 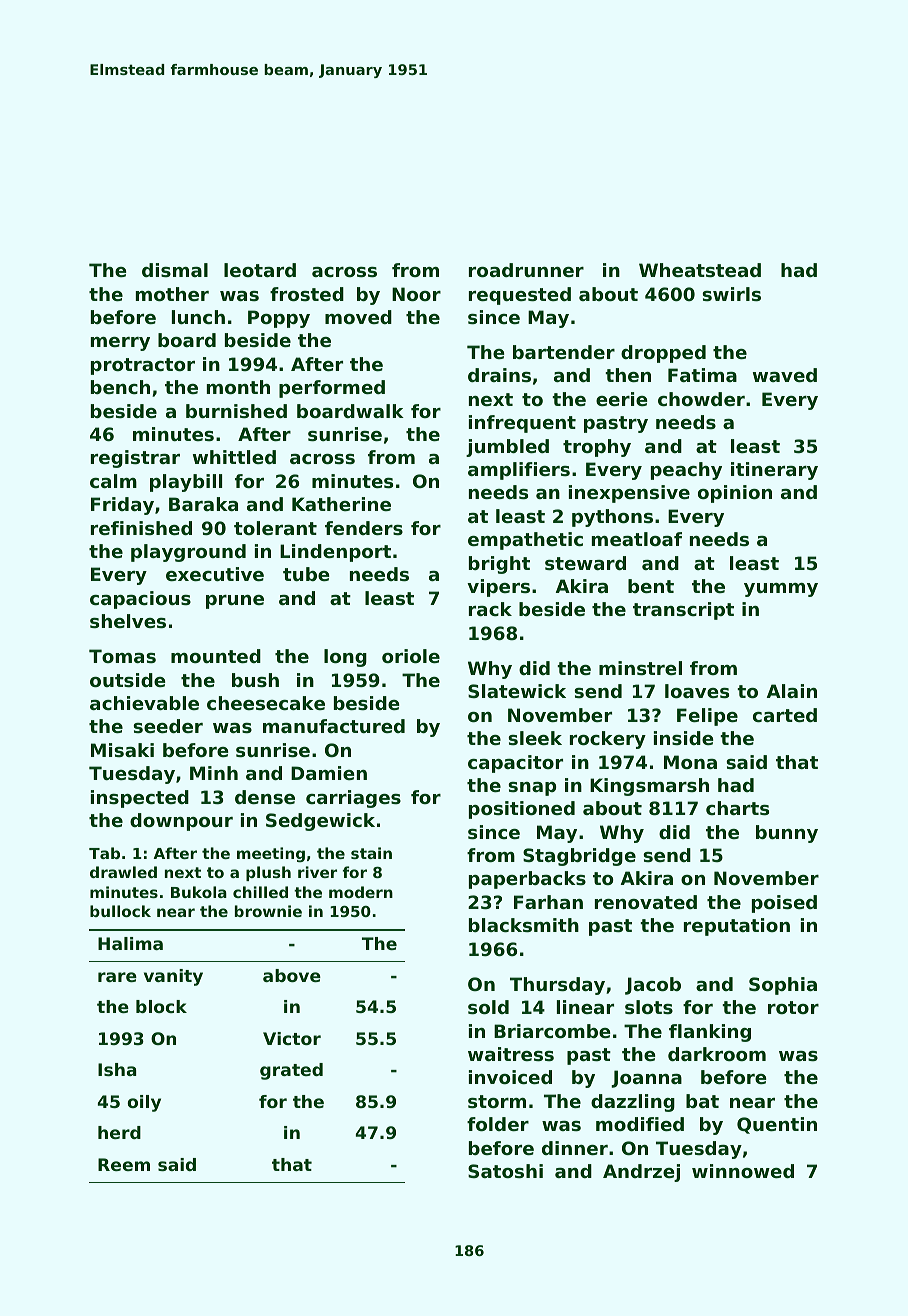 What do you see at coordinates (186, 483) in the page?
I see `playbill` at bounding box center [186, 483].
